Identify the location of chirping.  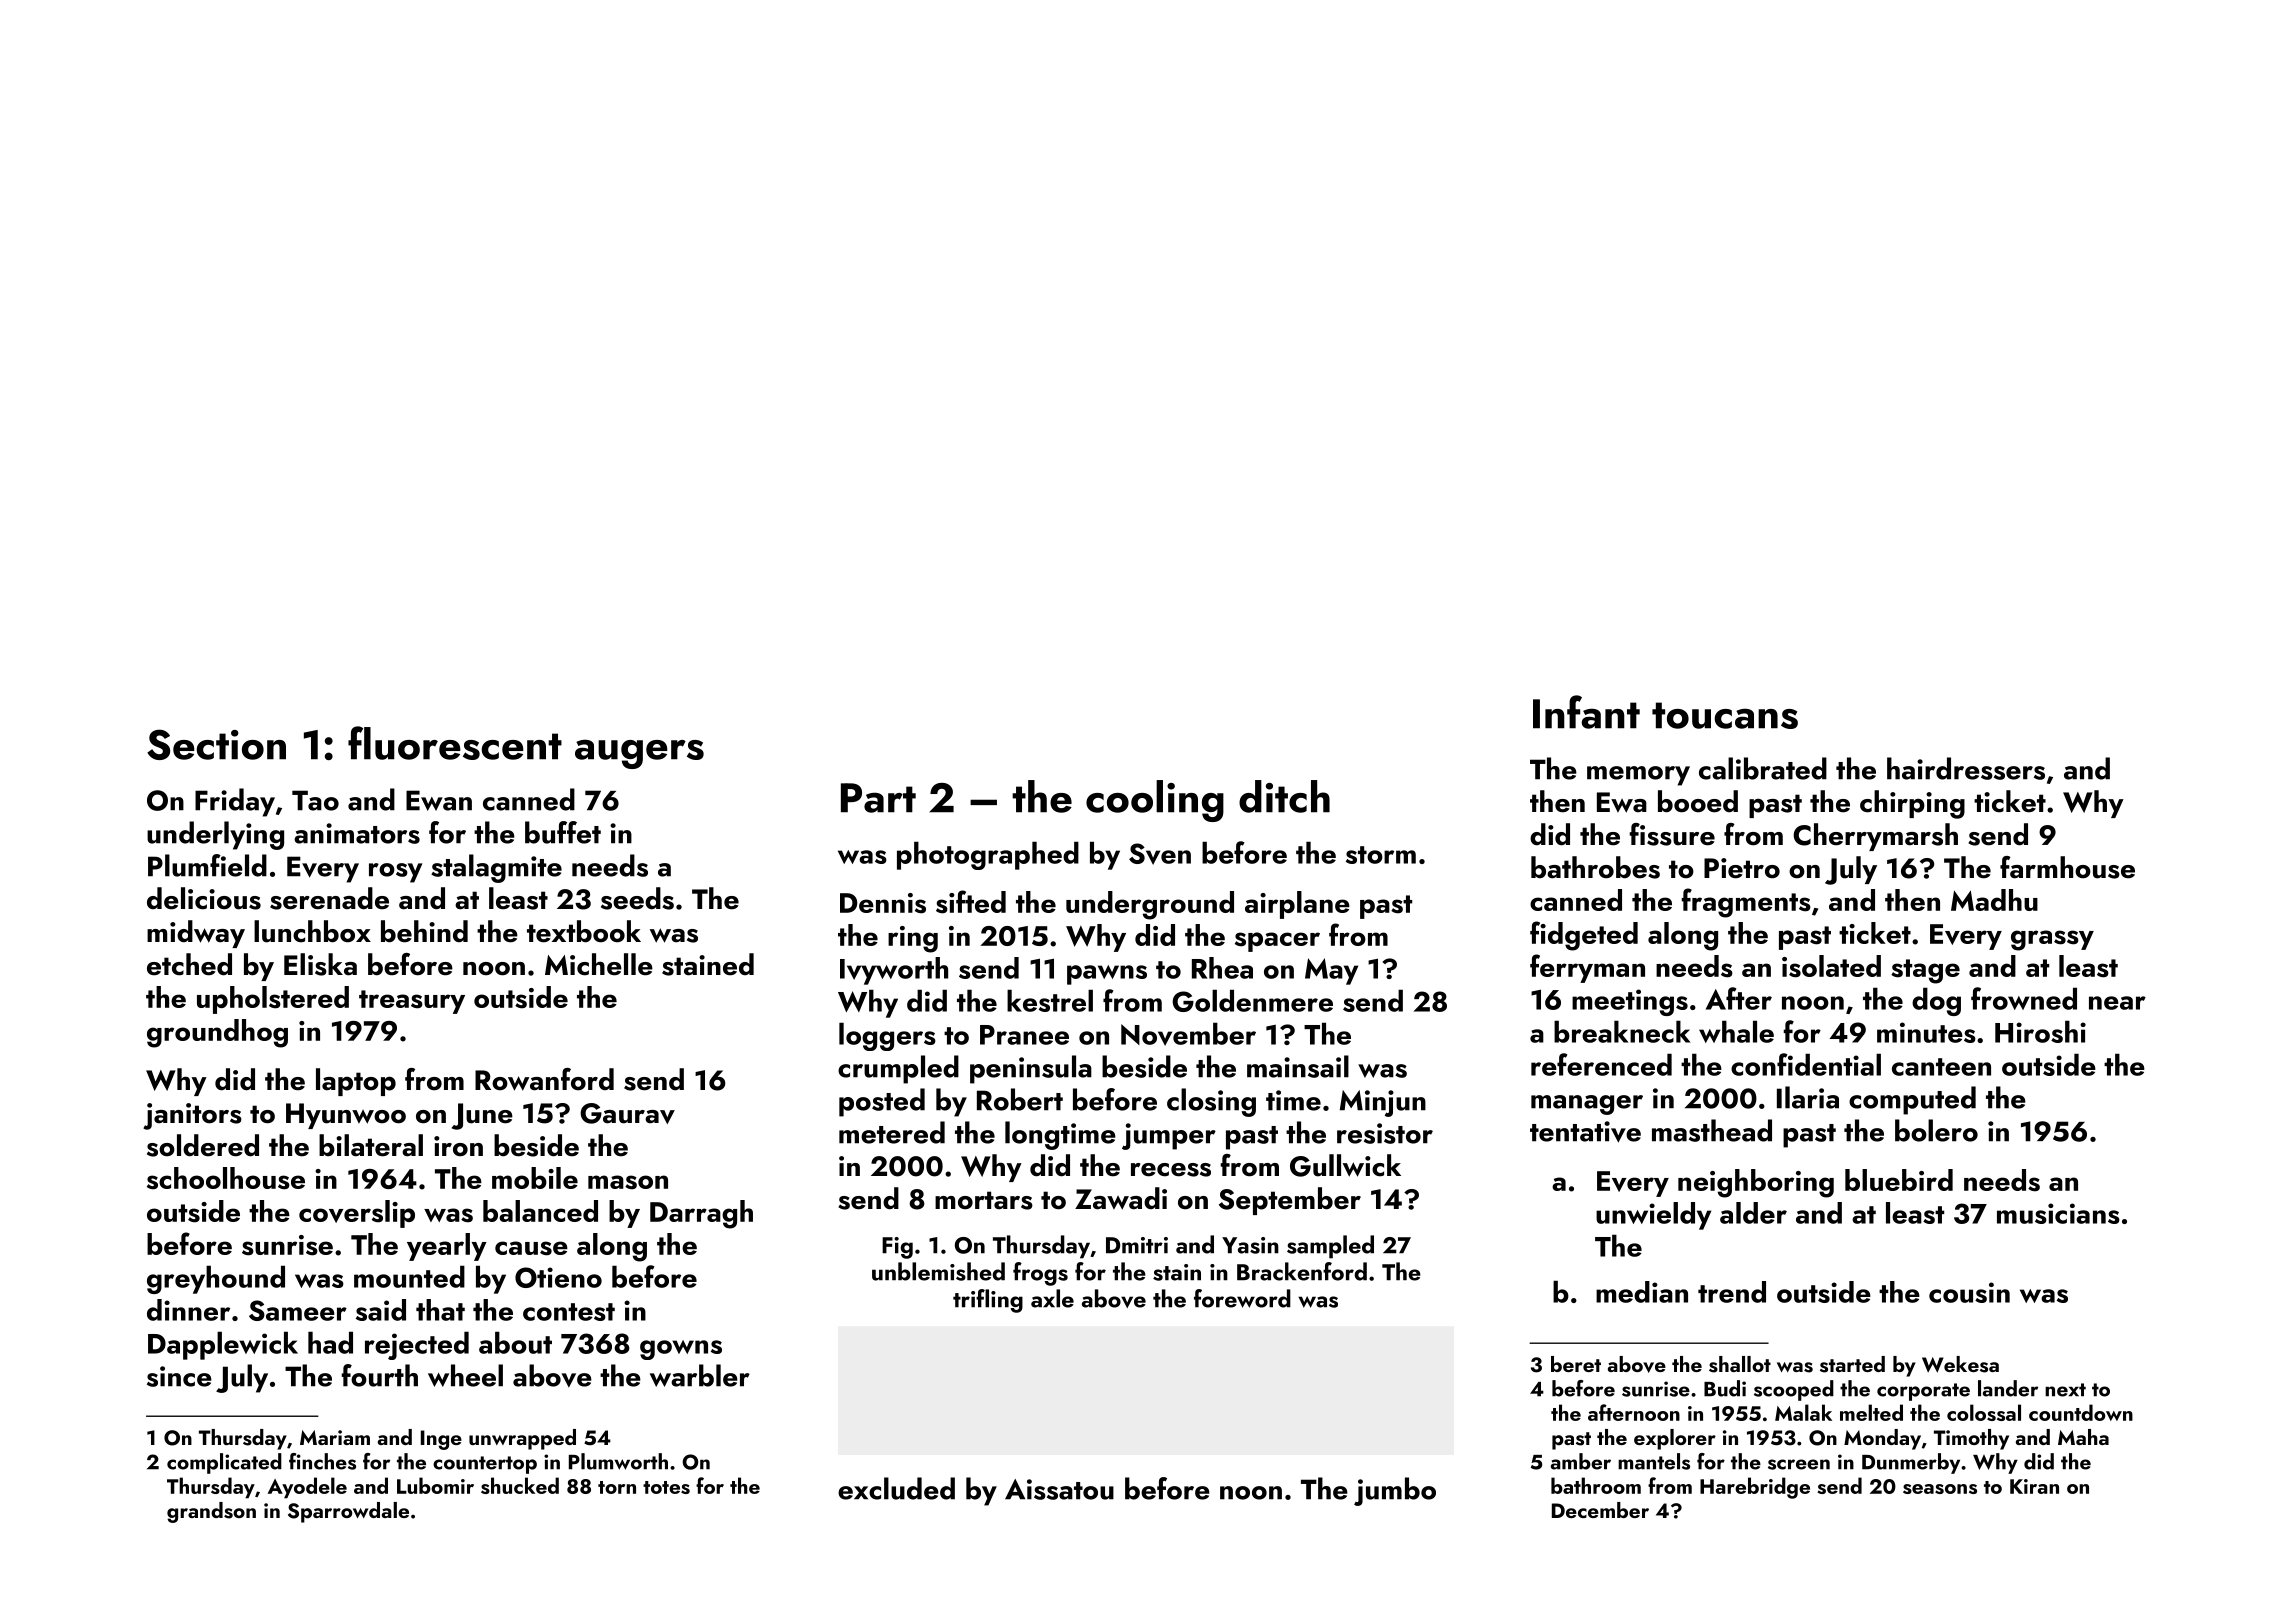
(1912, 804).
